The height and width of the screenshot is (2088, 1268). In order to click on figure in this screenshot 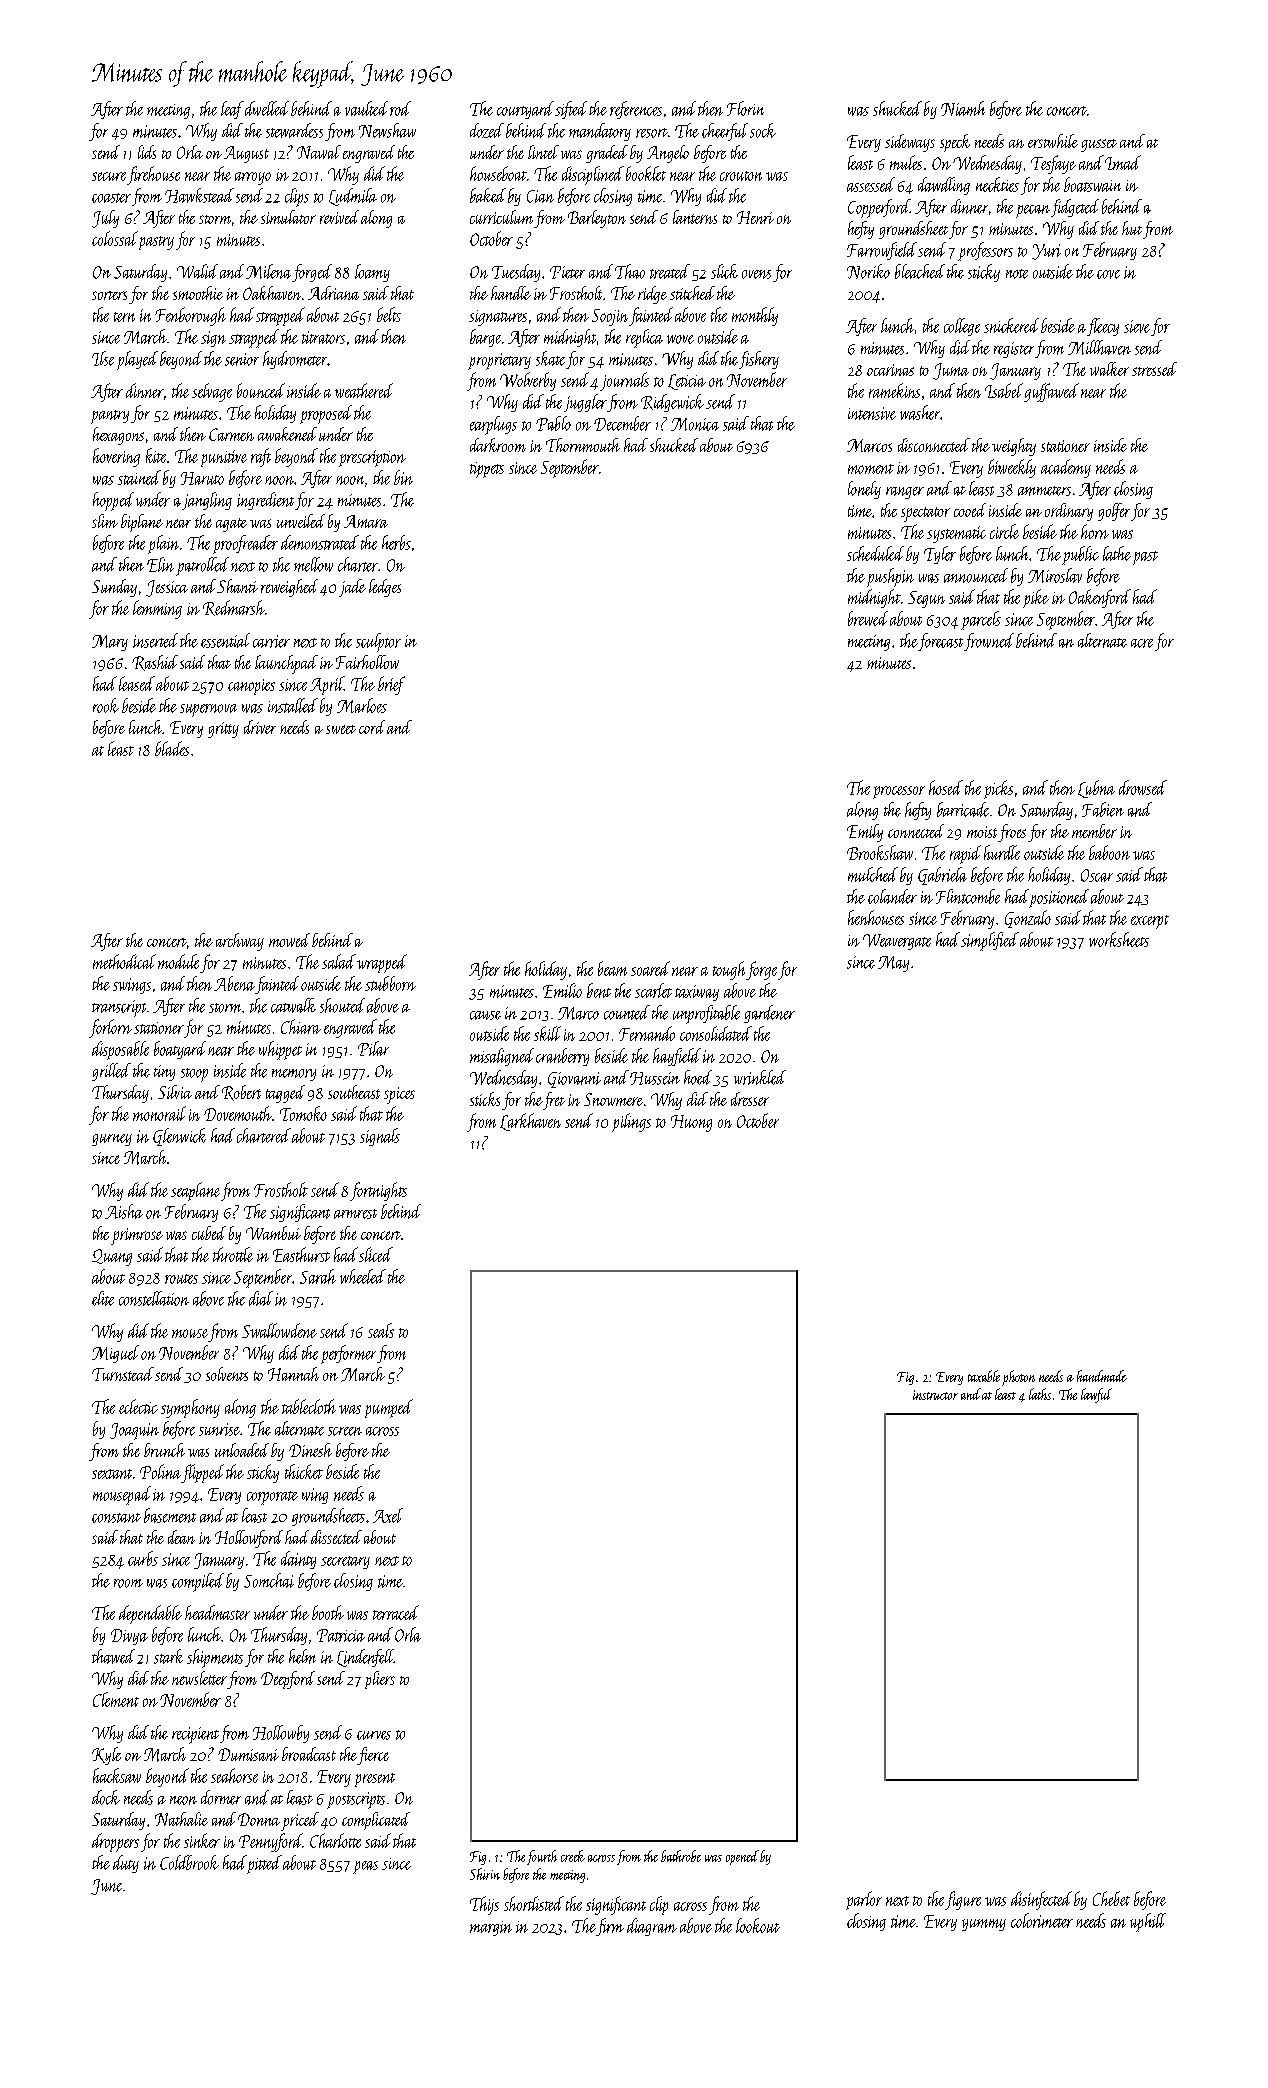, I will do `click(963, 1900)`.
